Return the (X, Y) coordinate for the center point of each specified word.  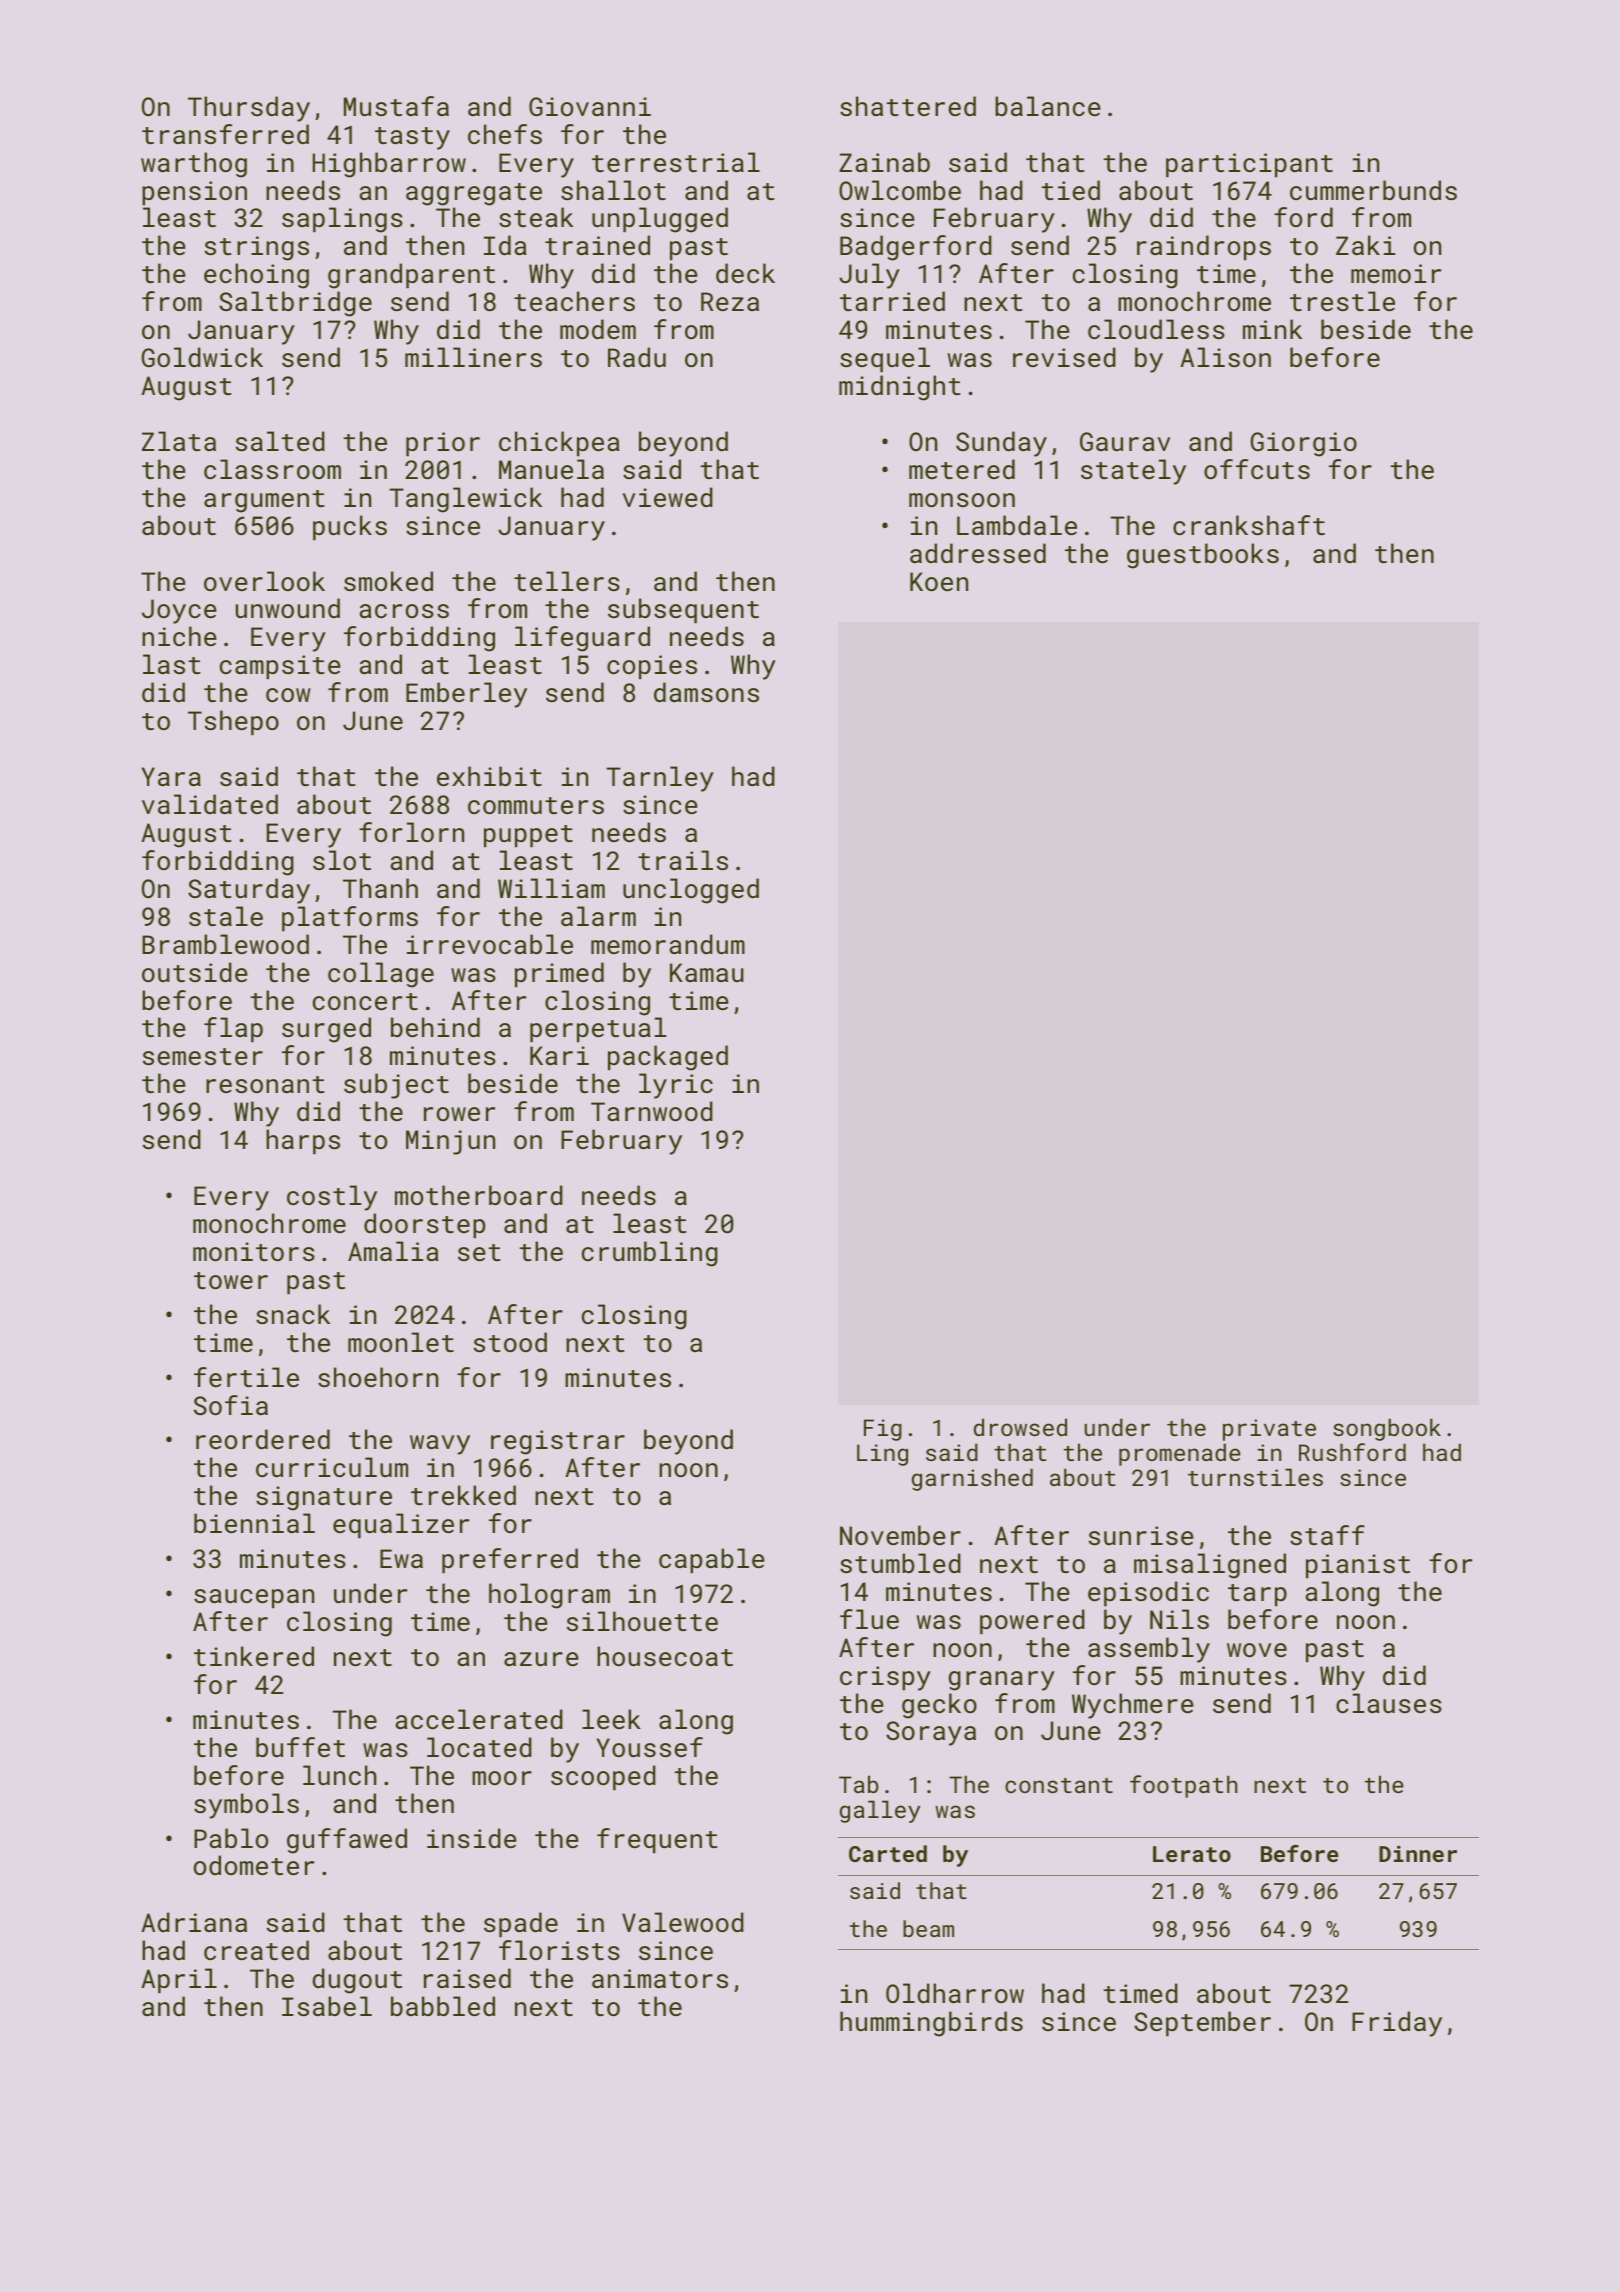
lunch (339, 1775)
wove (1257, 1650)
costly (332, 1198)
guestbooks (1203, 556)
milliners (473, 357)
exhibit (489, 776)
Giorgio (1304, 444)
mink (1272, 329)
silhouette (642, 1621)
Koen (939, 581)
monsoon (962, 500)
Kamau (707, 972)
